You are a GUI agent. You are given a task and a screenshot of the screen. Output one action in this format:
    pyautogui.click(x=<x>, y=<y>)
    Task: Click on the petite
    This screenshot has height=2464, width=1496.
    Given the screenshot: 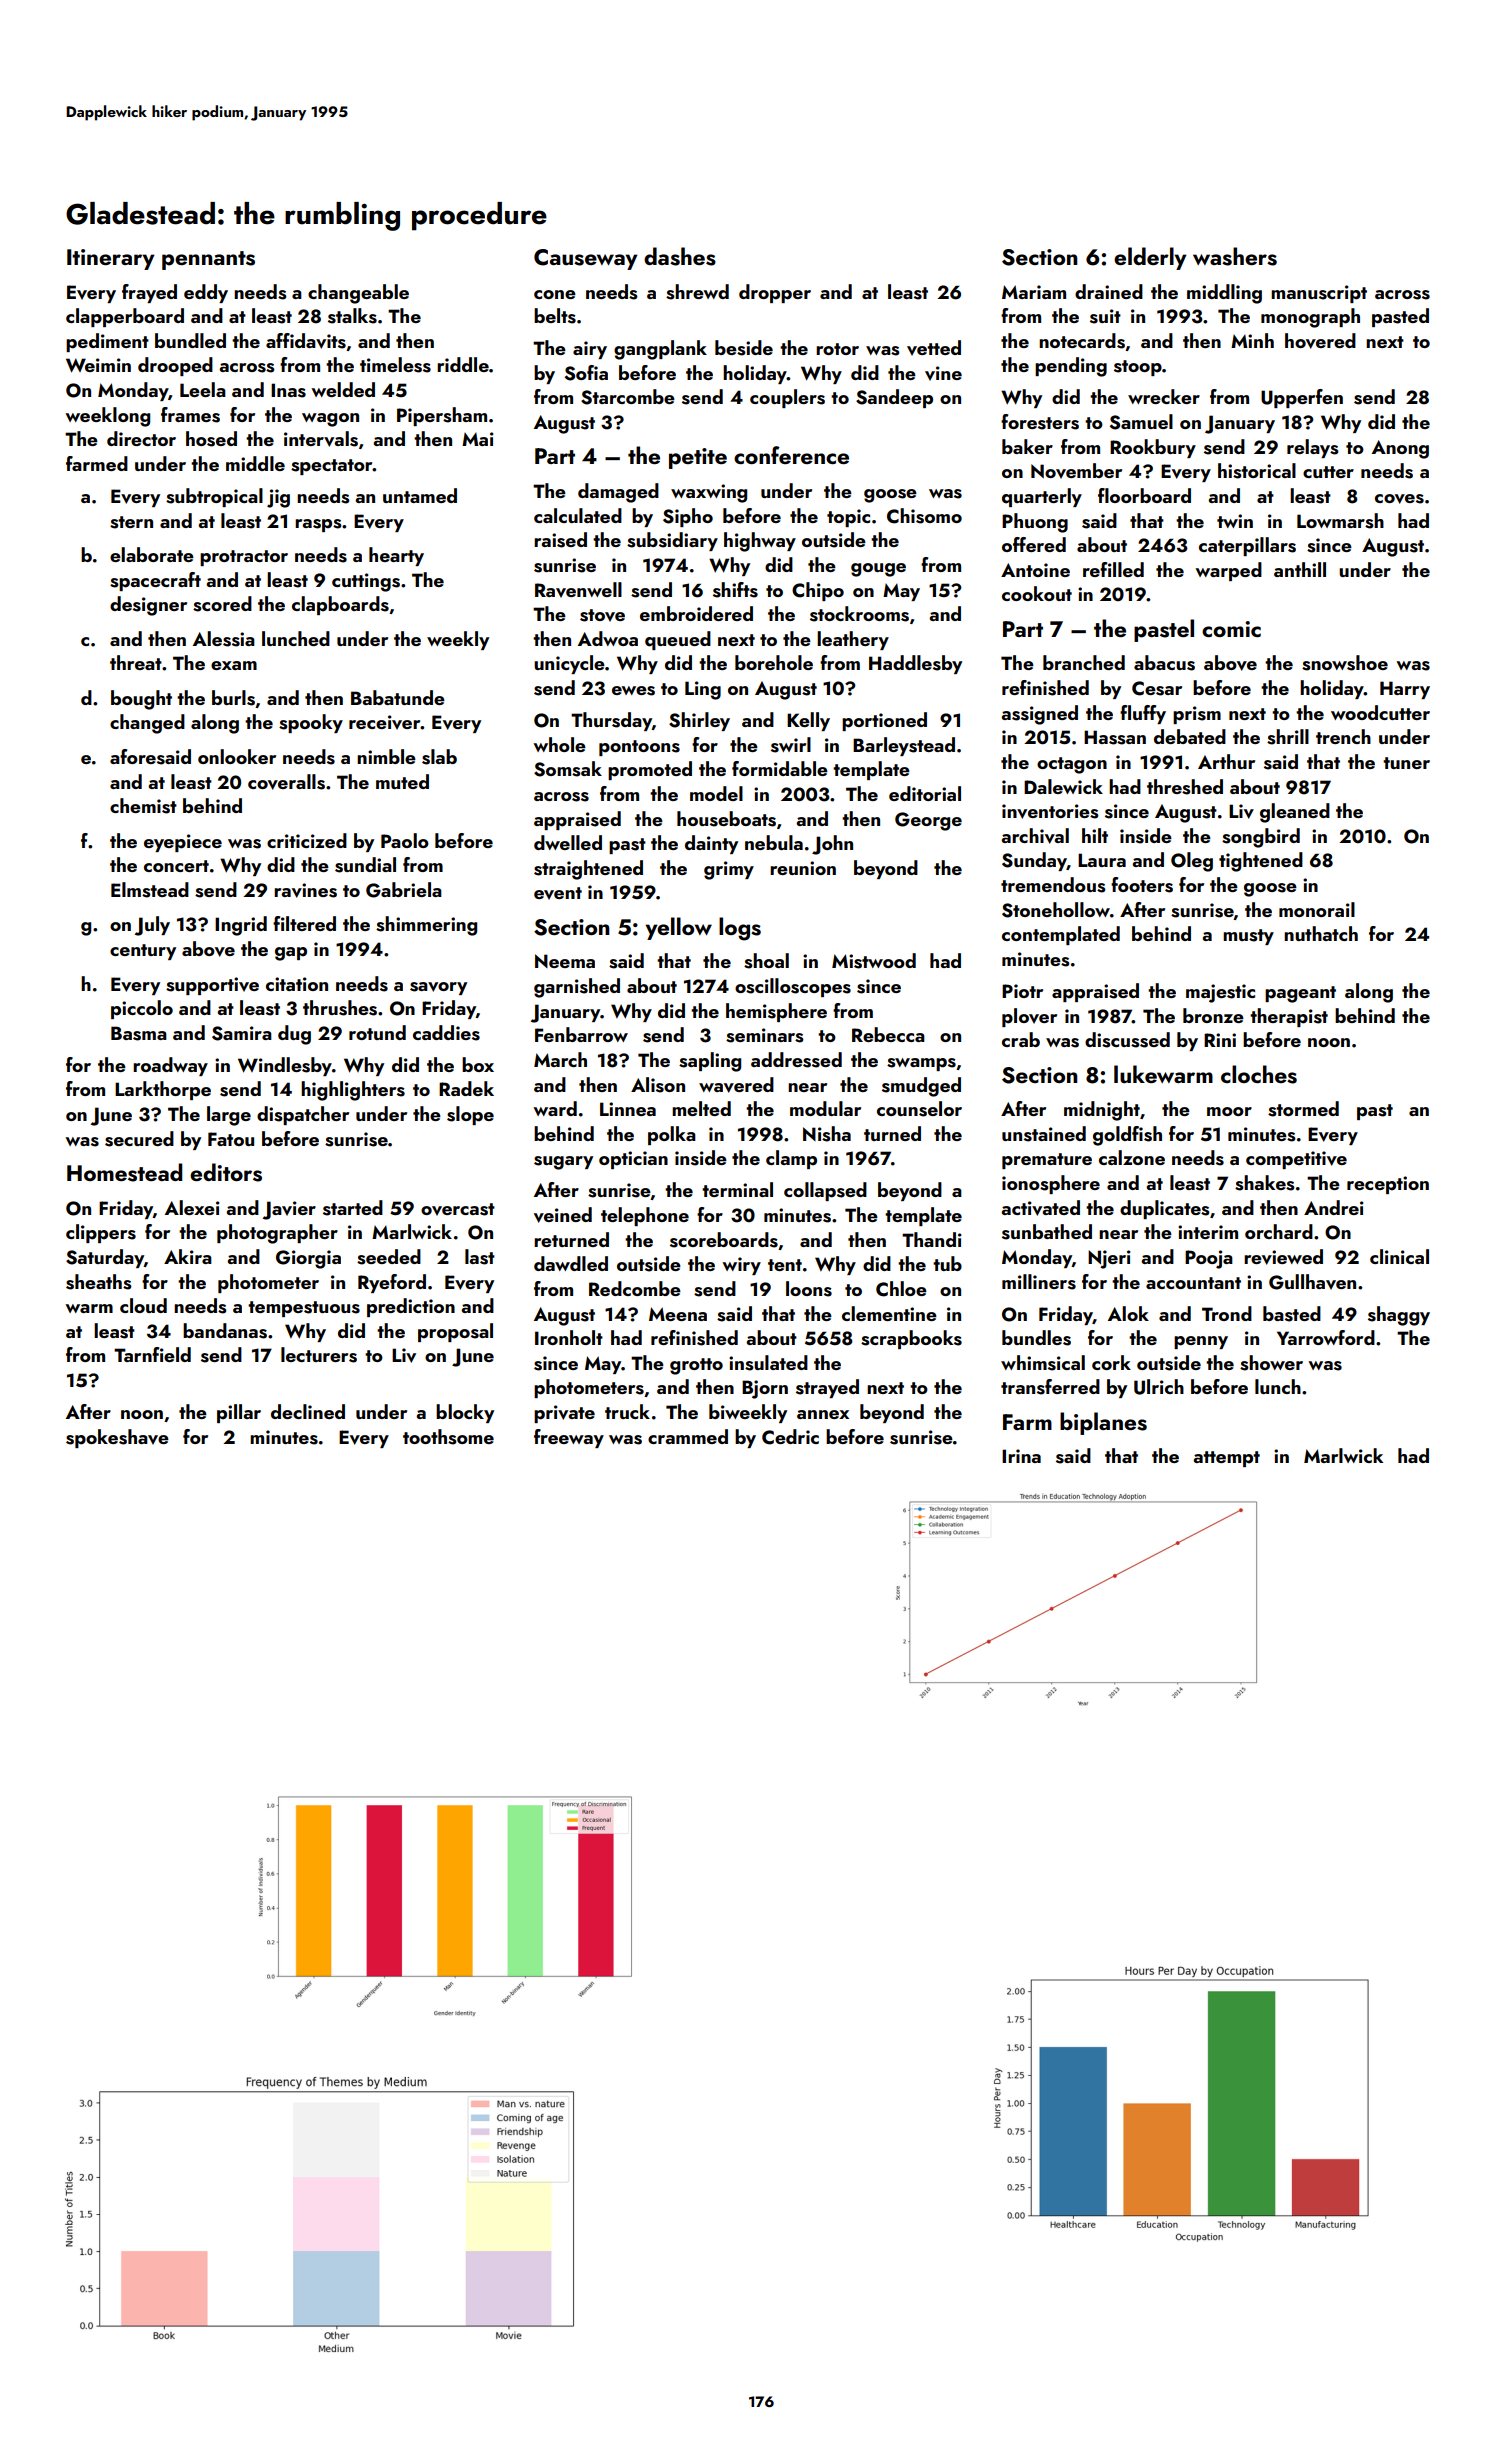 What is the action you would take?
    pyautogui.click(x=698, y=458)
